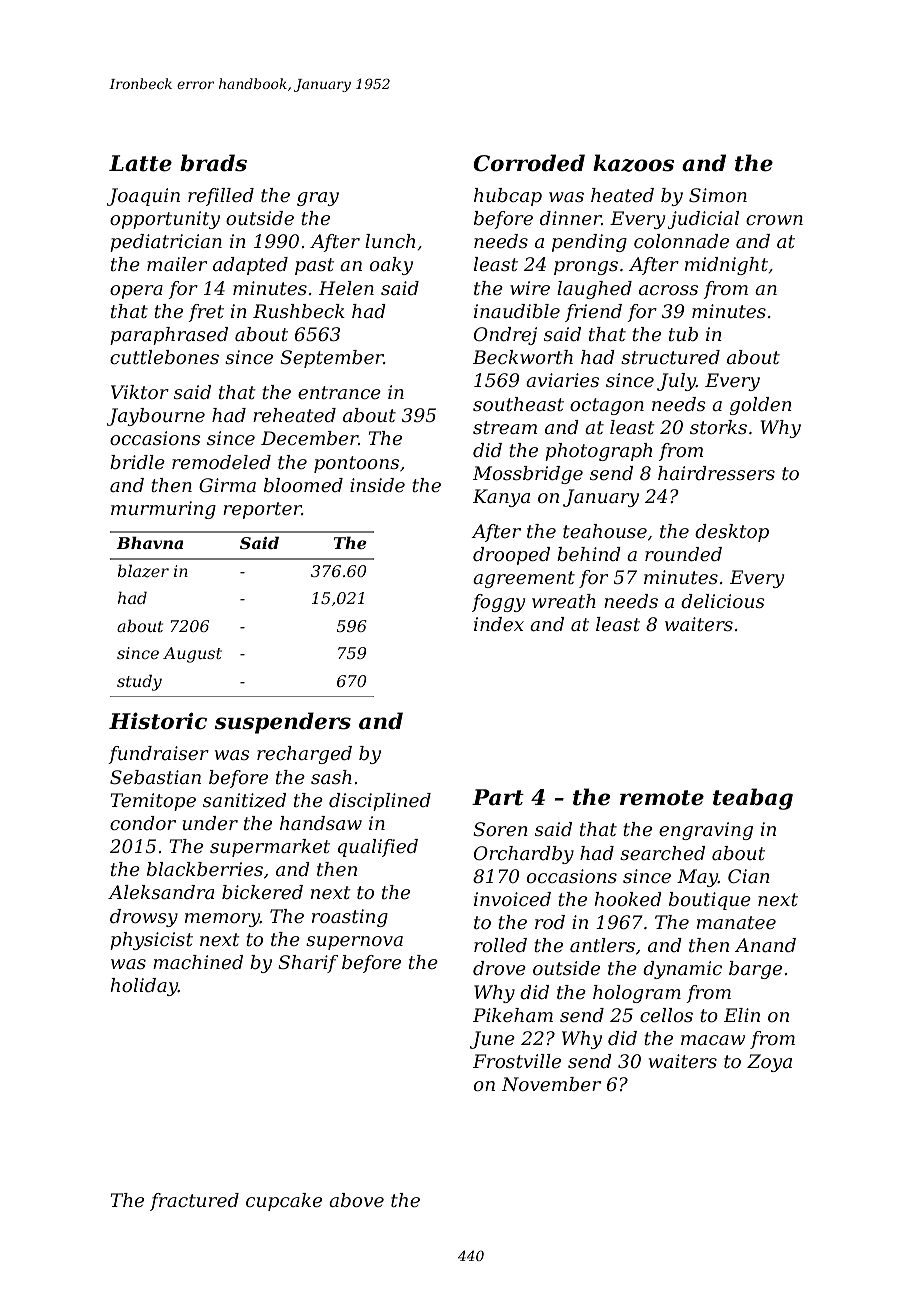  What do you see at coordinates (512, 899) in the screenshot?
I see `invoiced` at bounding box center [512, 899].
